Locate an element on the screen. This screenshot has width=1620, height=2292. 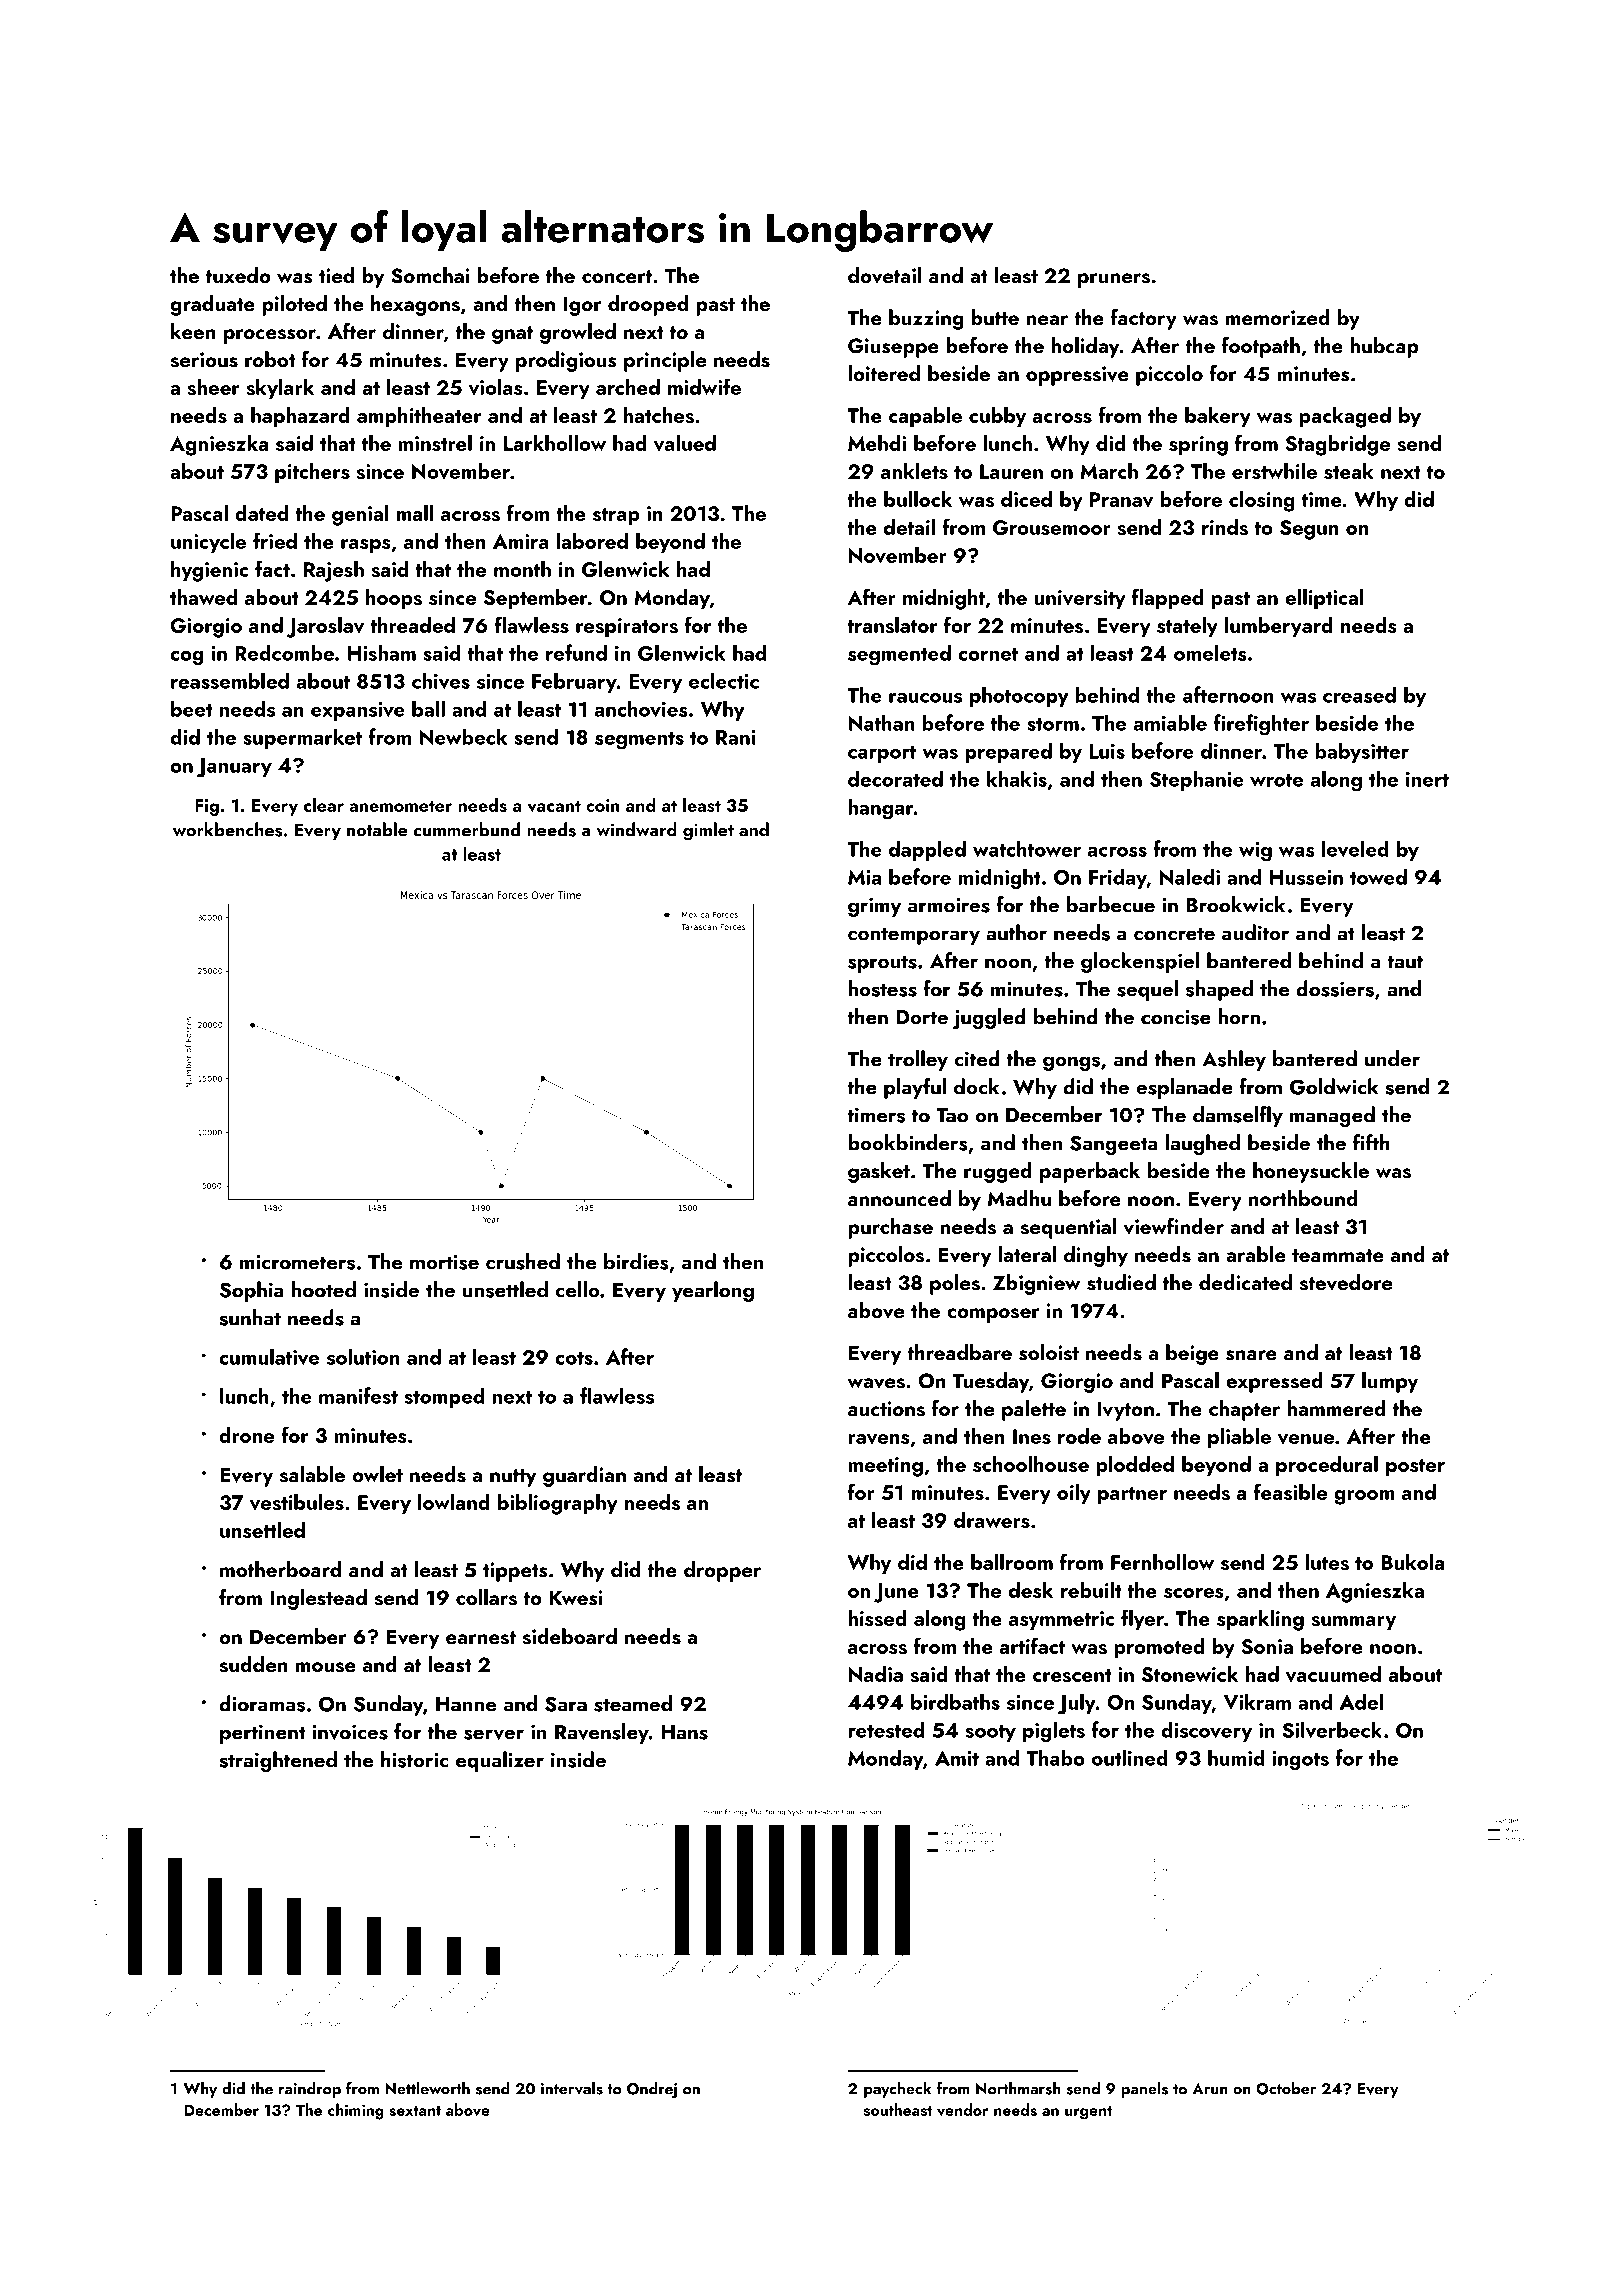
mall is located at coordinates (415, 513).
